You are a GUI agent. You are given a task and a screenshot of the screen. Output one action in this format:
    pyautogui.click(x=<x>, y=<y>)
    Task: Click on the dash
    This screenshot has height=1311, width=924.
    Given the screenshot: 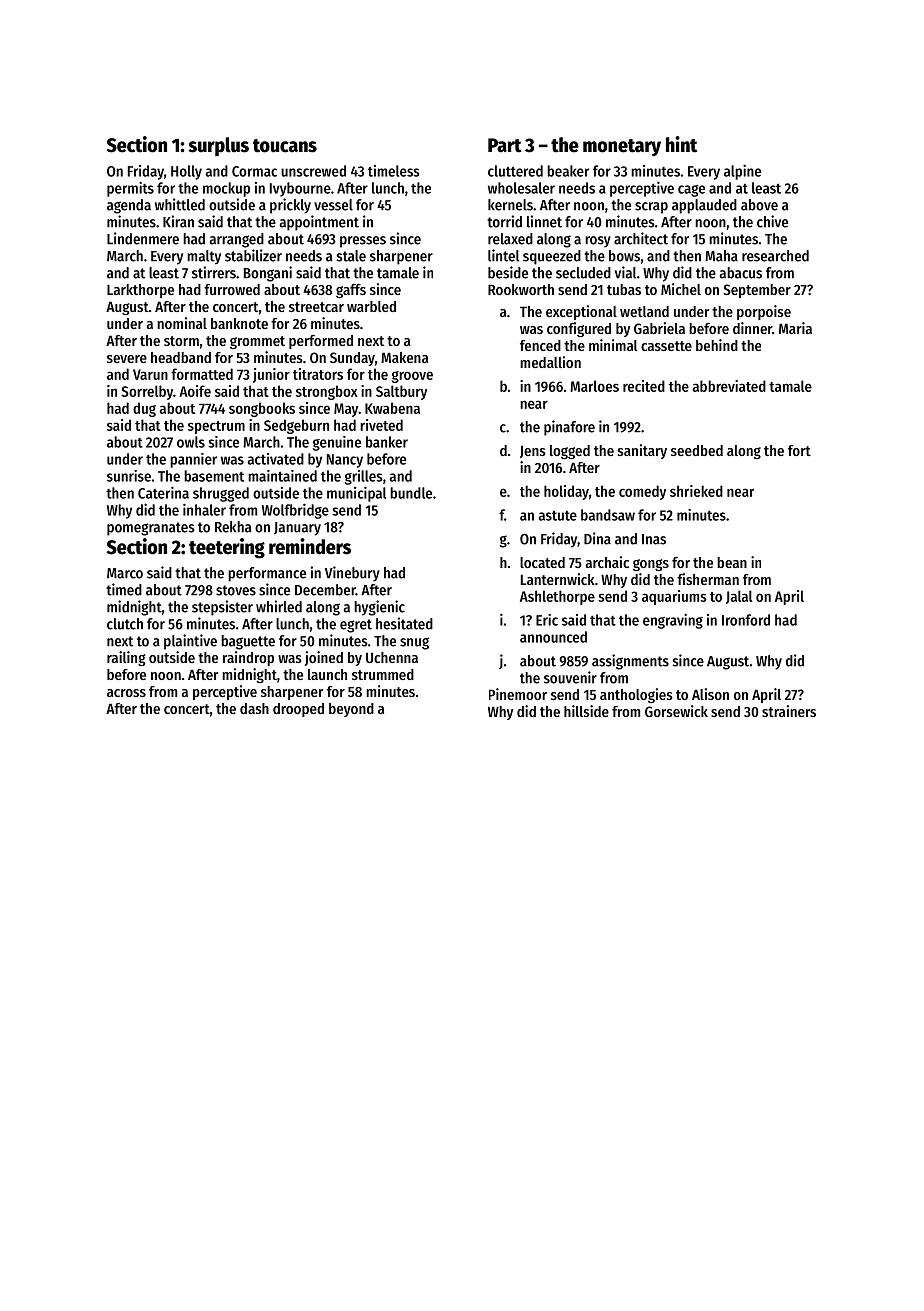 What is the action you would take?
    pyautogui.click(x=254, y=708)
